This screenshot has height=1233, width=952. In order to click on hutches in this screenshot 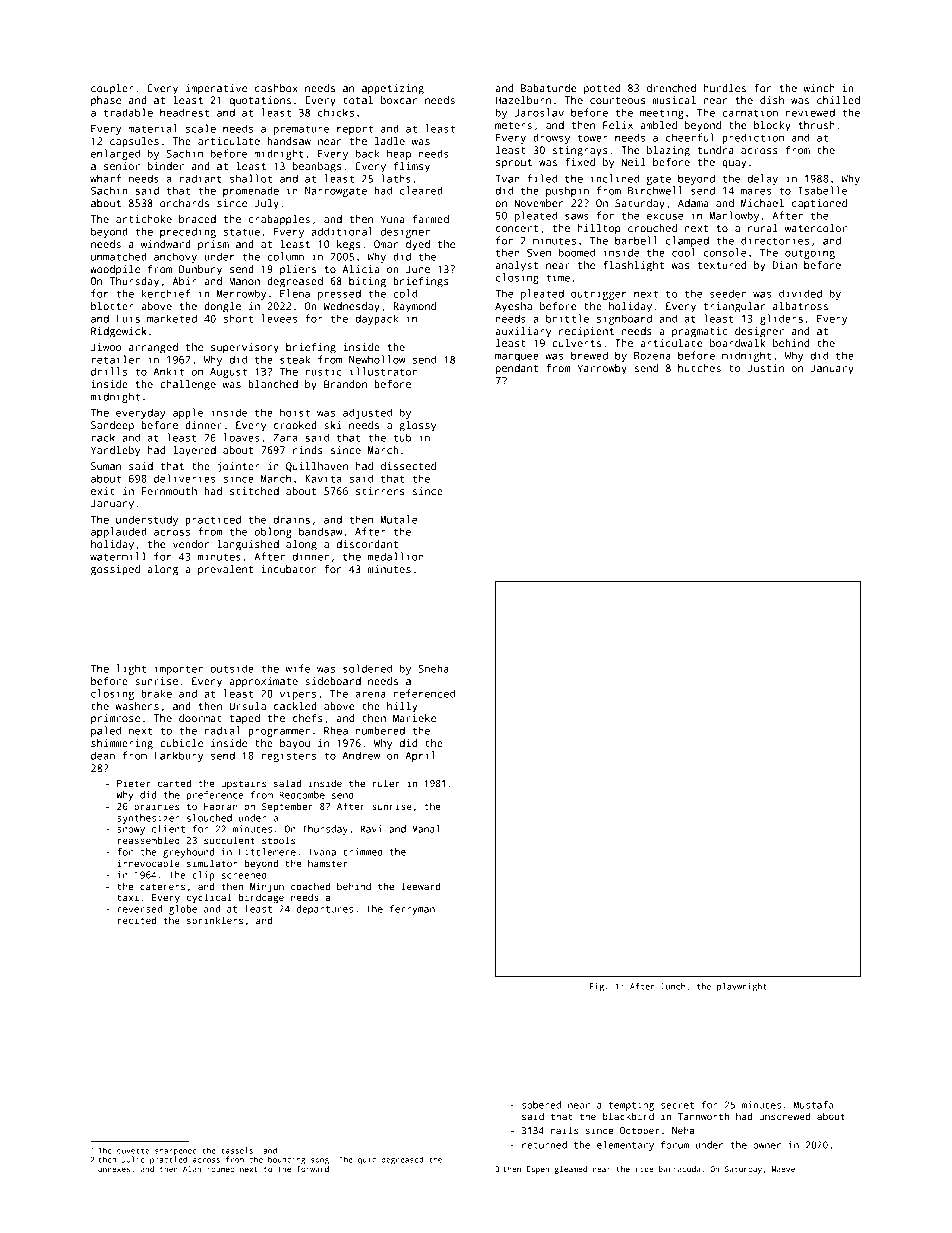, I will do `click(699, 368)`.
